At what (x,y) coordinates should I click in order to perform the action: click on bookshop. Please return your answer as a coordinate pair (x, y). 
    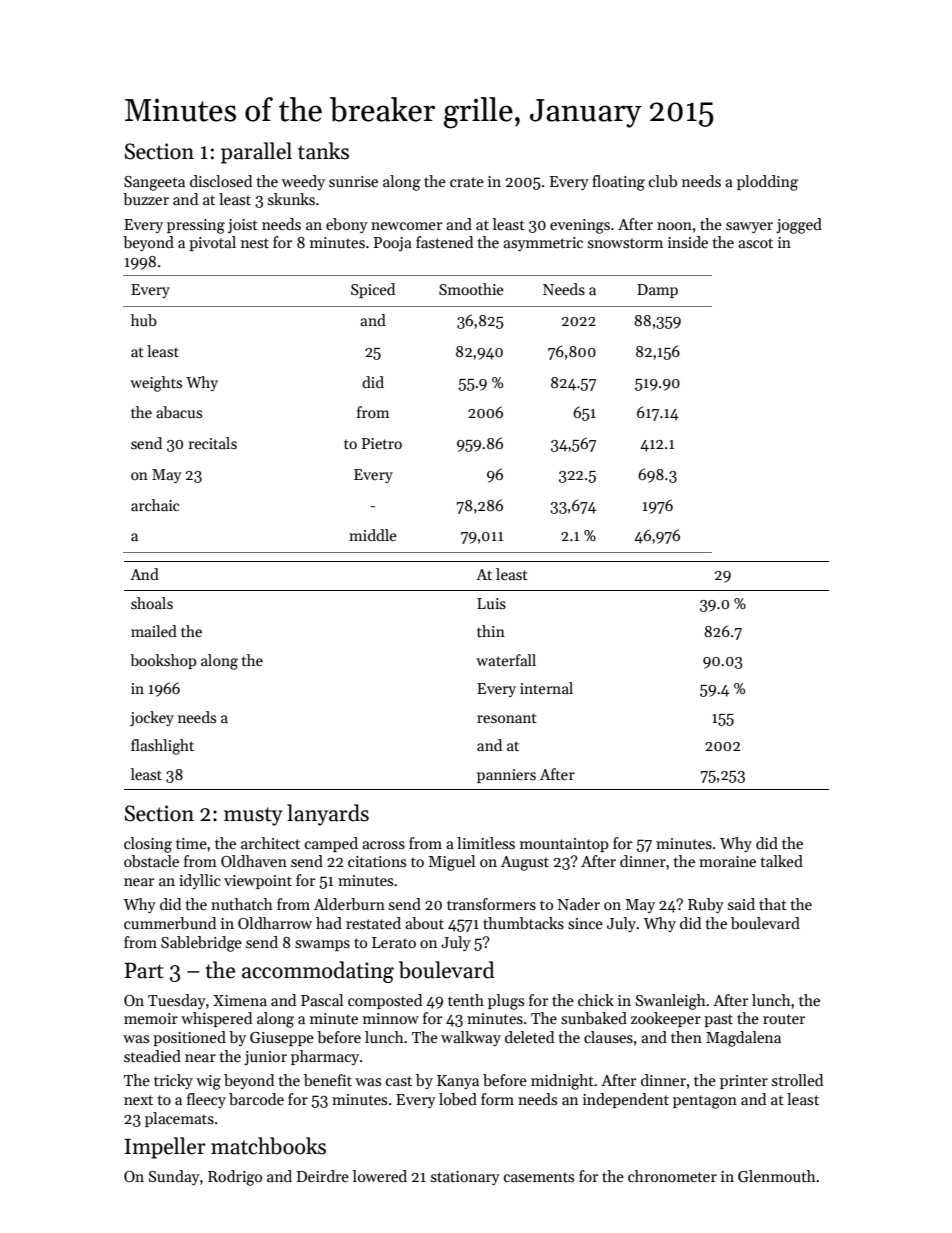
    Looking at the image, I should click on (163, 661).
